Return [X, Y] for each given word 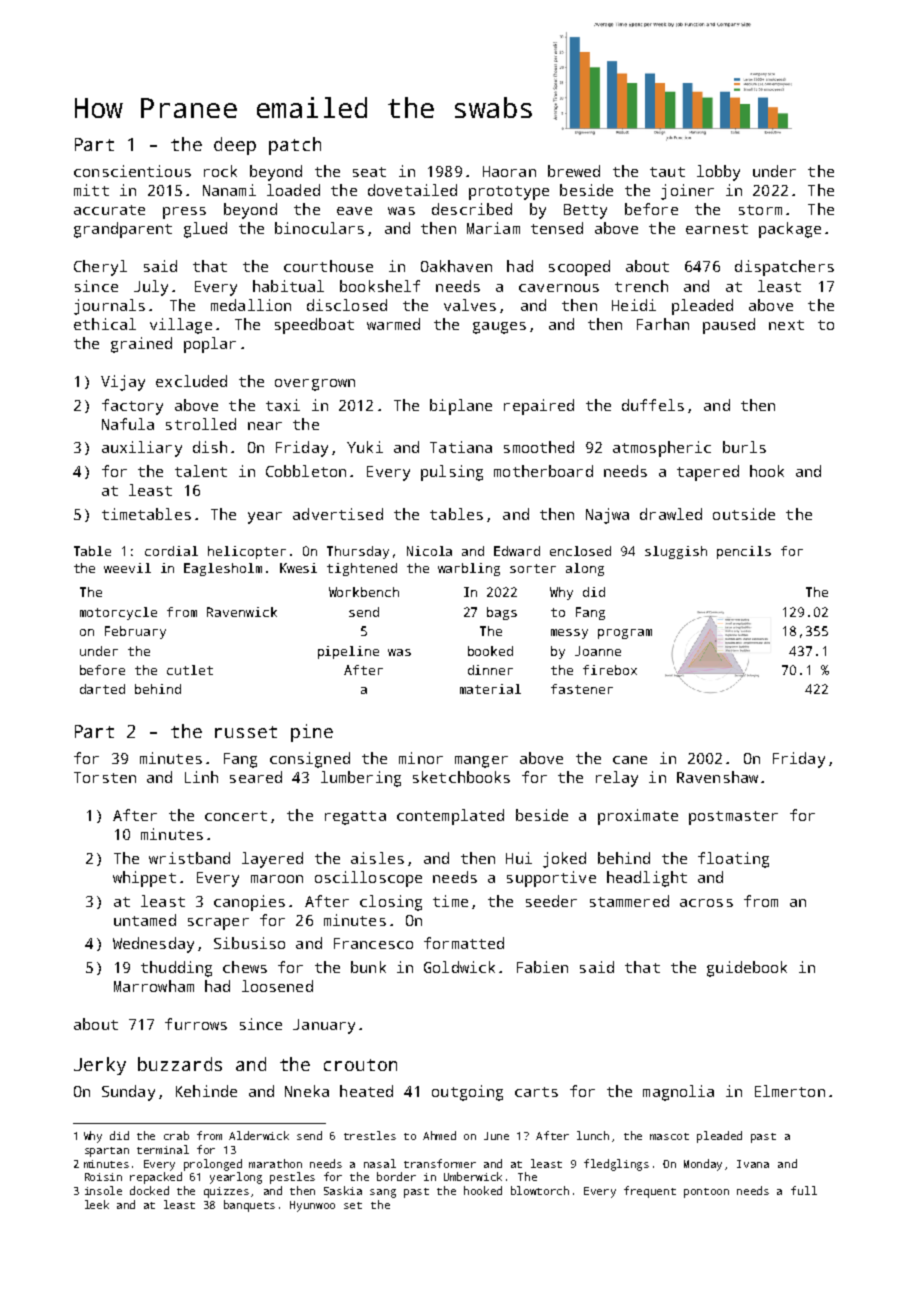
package [790, 230]
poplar [210, 345]
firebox [610, 670]
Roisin [103, 1177]
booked [490, 651]
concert [236, 816]
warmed [393, 324]
